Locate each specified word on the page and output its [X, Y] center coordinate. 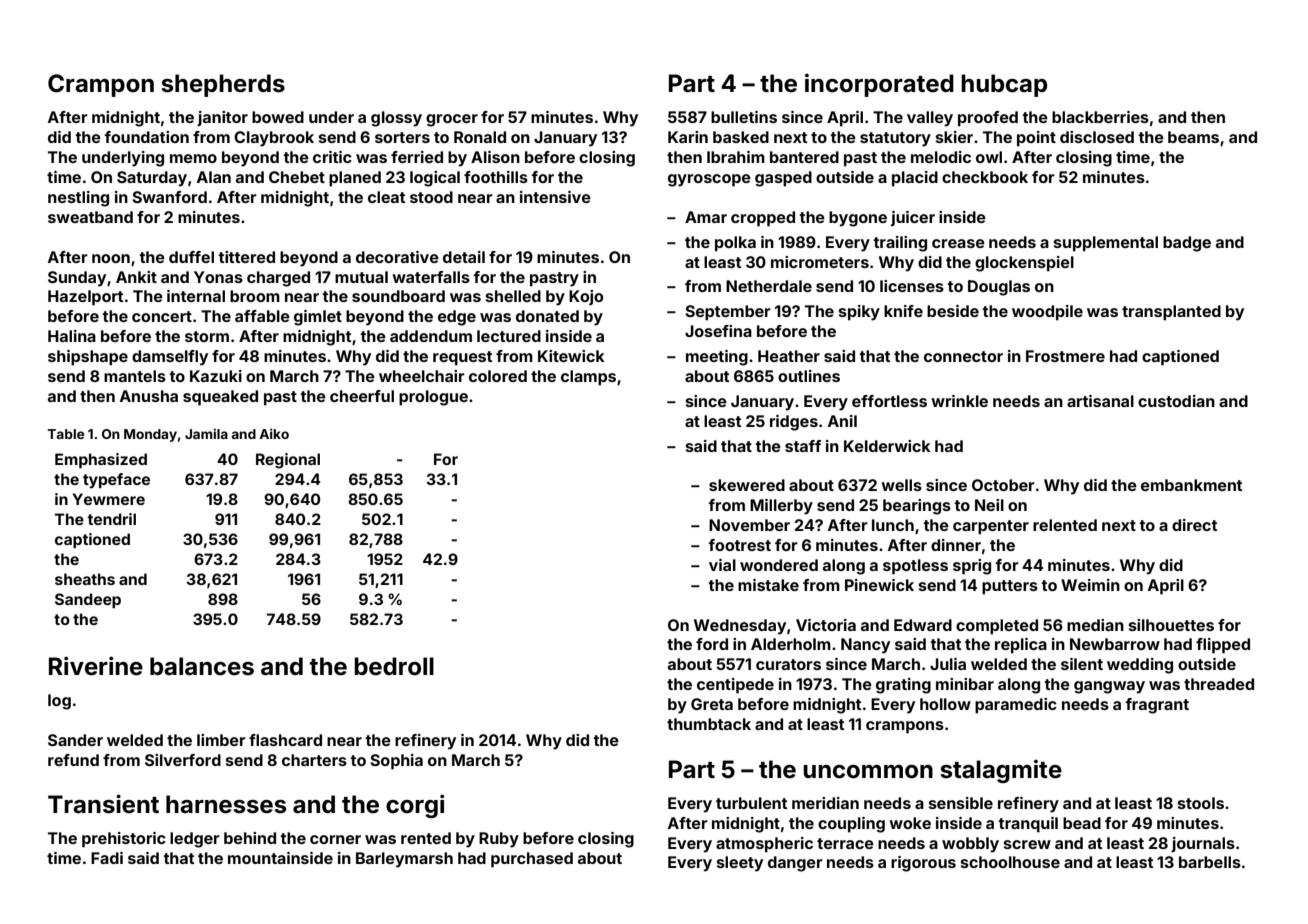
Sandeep [88, 600]
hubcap [1004, 85]
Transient [103, 804]
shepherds [223, 85]
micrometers [820, 262]
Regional [288, 461]
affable [262, 316]
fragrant [1157, 706]
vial [722, 565]
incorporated [879, 85]
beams [1193, 137]
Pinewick [879, 585]
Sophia [396, 762]
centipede [735, 686]
